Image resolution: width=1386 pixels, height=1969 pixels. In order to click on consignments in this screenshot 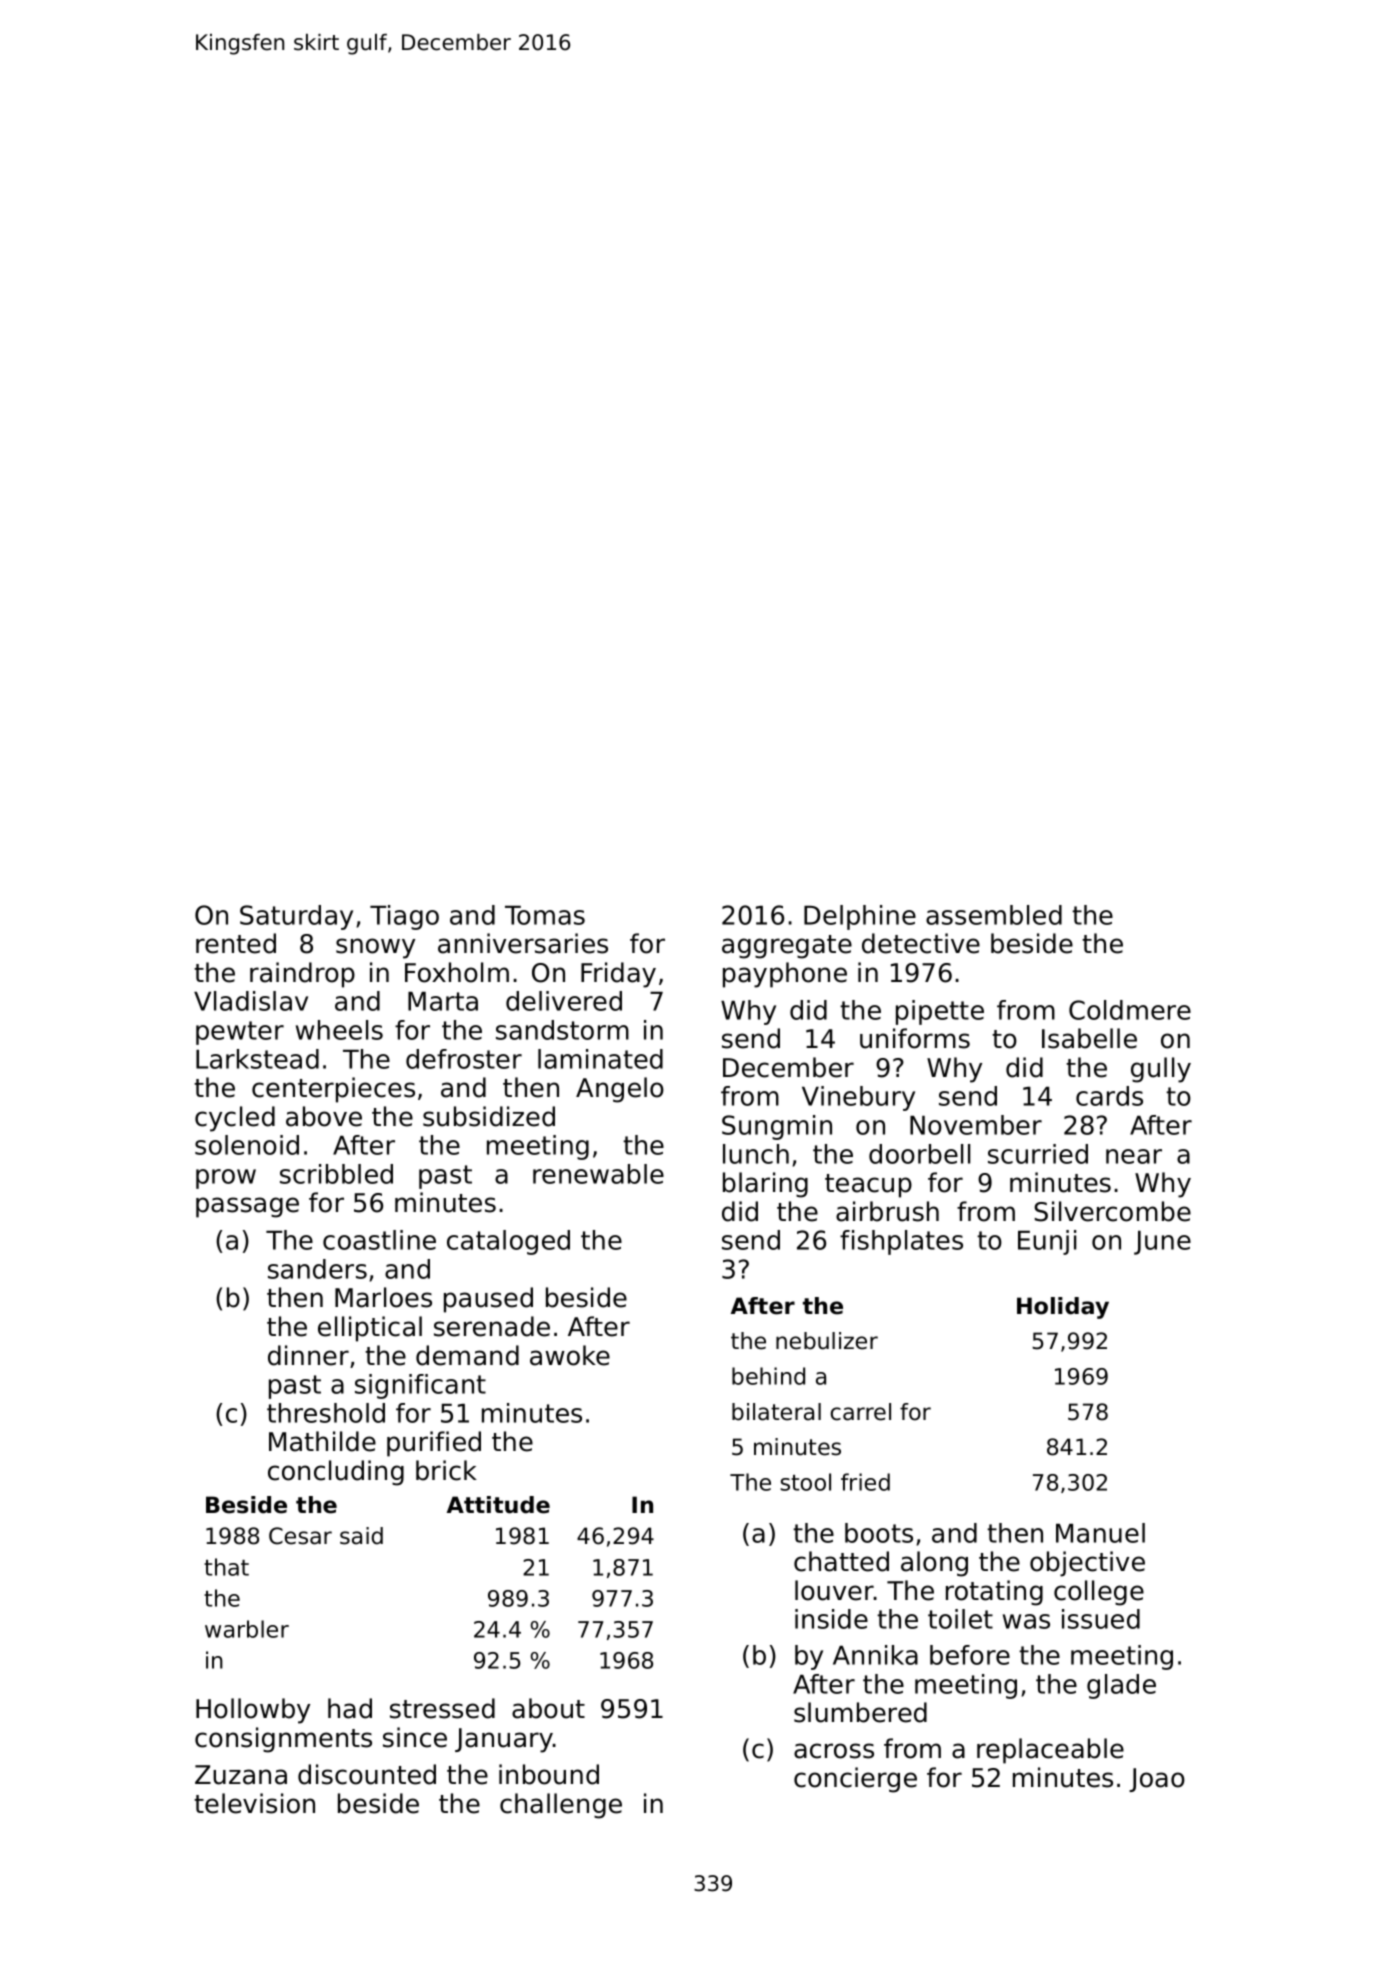, I will do `click(283, 1740)`.
